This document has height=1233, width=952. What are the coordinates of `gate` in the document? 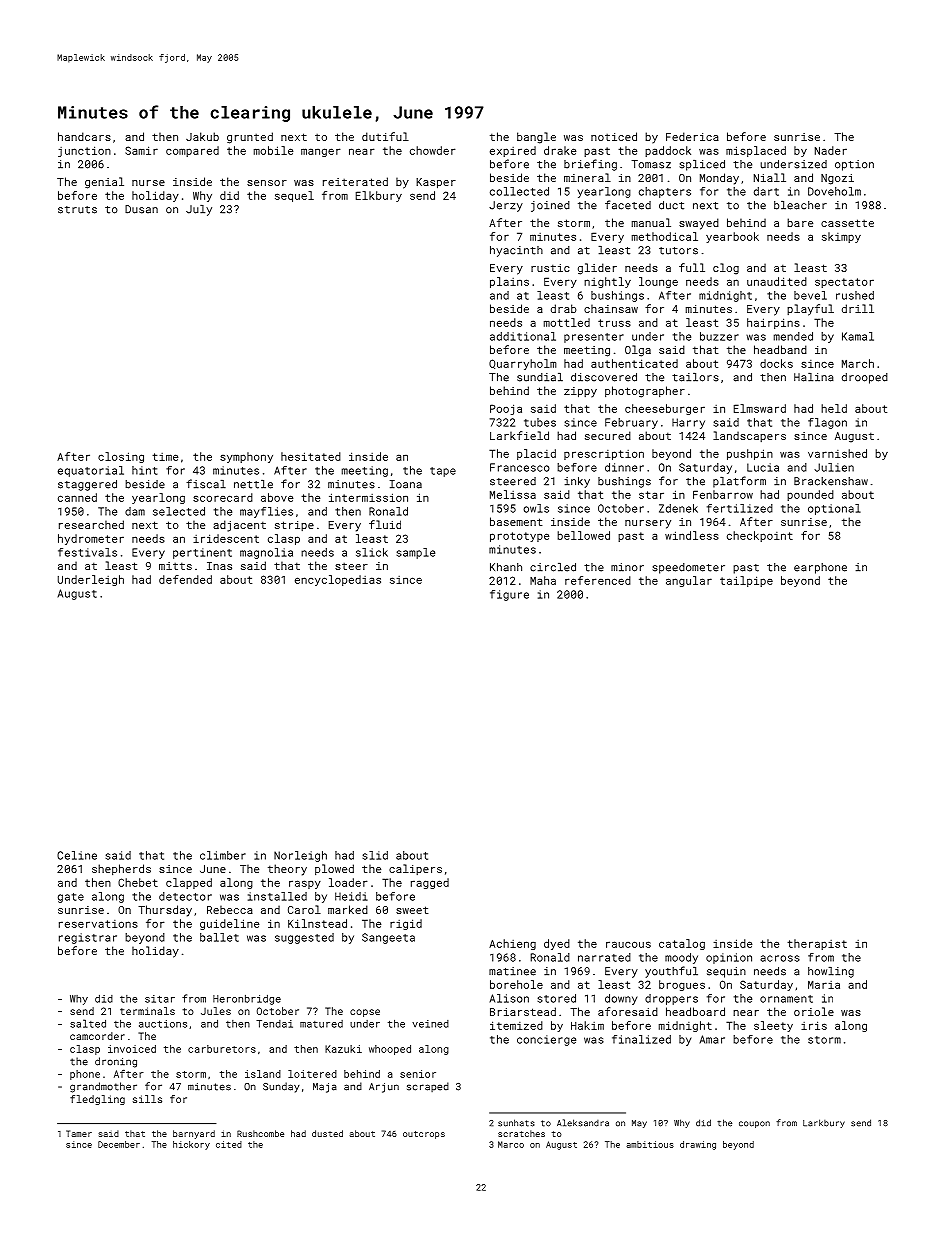 It's located at (71, 898).
